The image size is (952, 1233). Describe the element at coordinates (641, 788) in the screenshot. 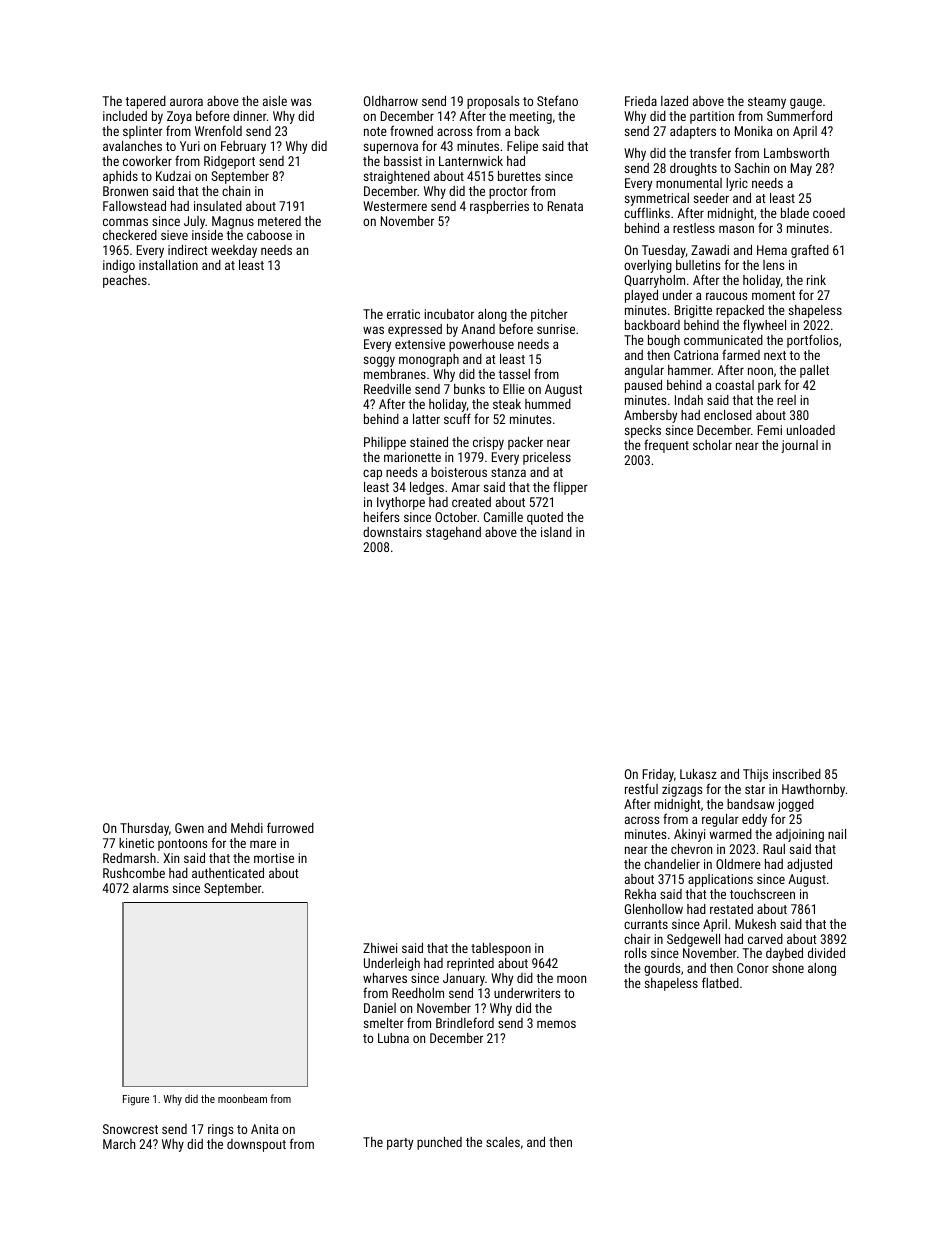

I see `restful` at that location.
